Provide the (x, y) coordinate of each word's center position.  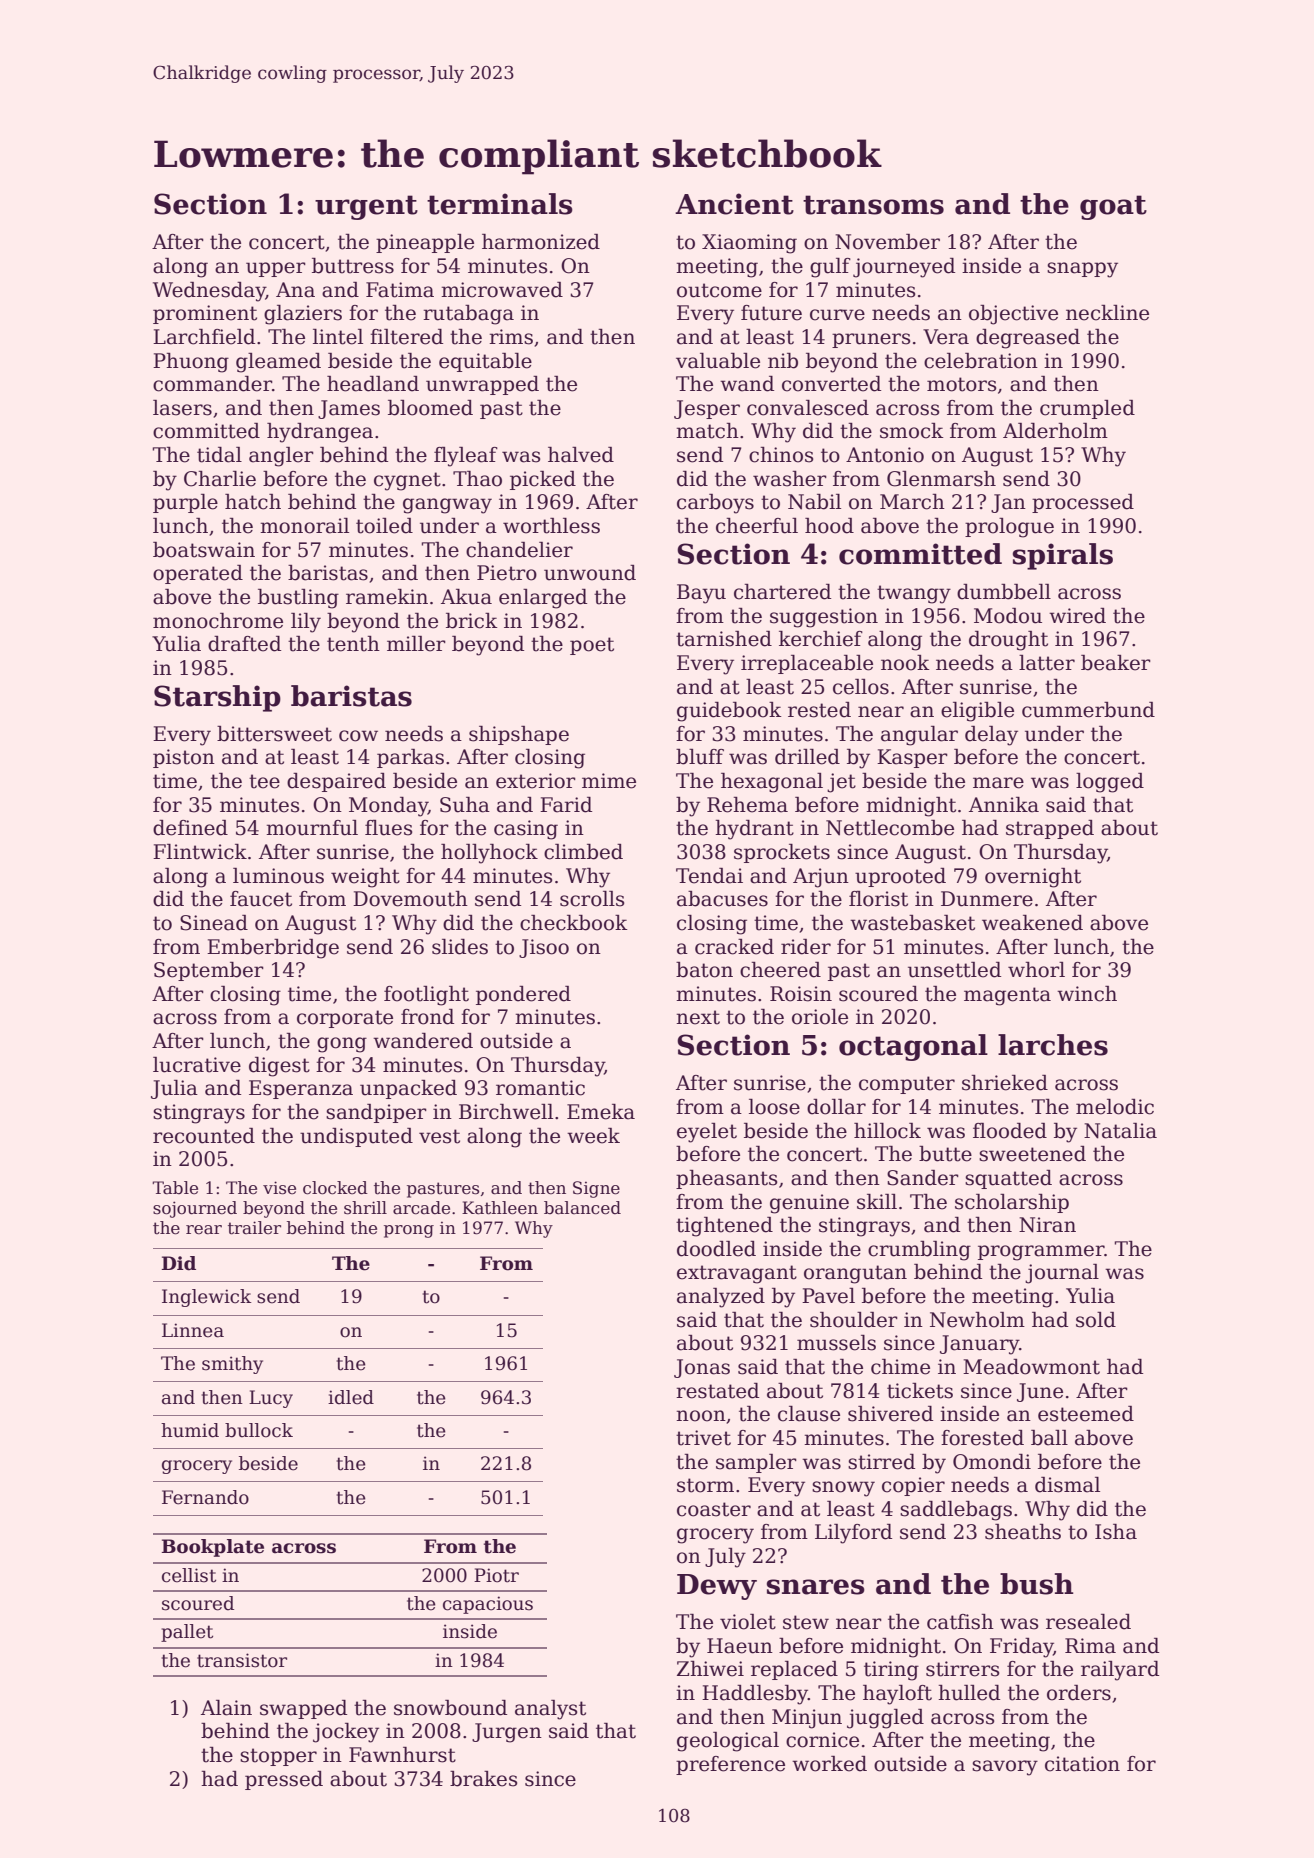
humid (190, 1430)
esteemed (1086, 1414)
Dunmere (987, 899)
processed (1083, 503)
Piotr (496, 1575)
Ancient (734, 204)
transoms (873, 205)
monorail (304, 526)
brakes (483, 1779)
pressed (284, 1780)
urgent (366, 207)
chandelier (519, 550)
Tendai (709, 876)
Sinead (214, 923)
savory (1005, 1768)
